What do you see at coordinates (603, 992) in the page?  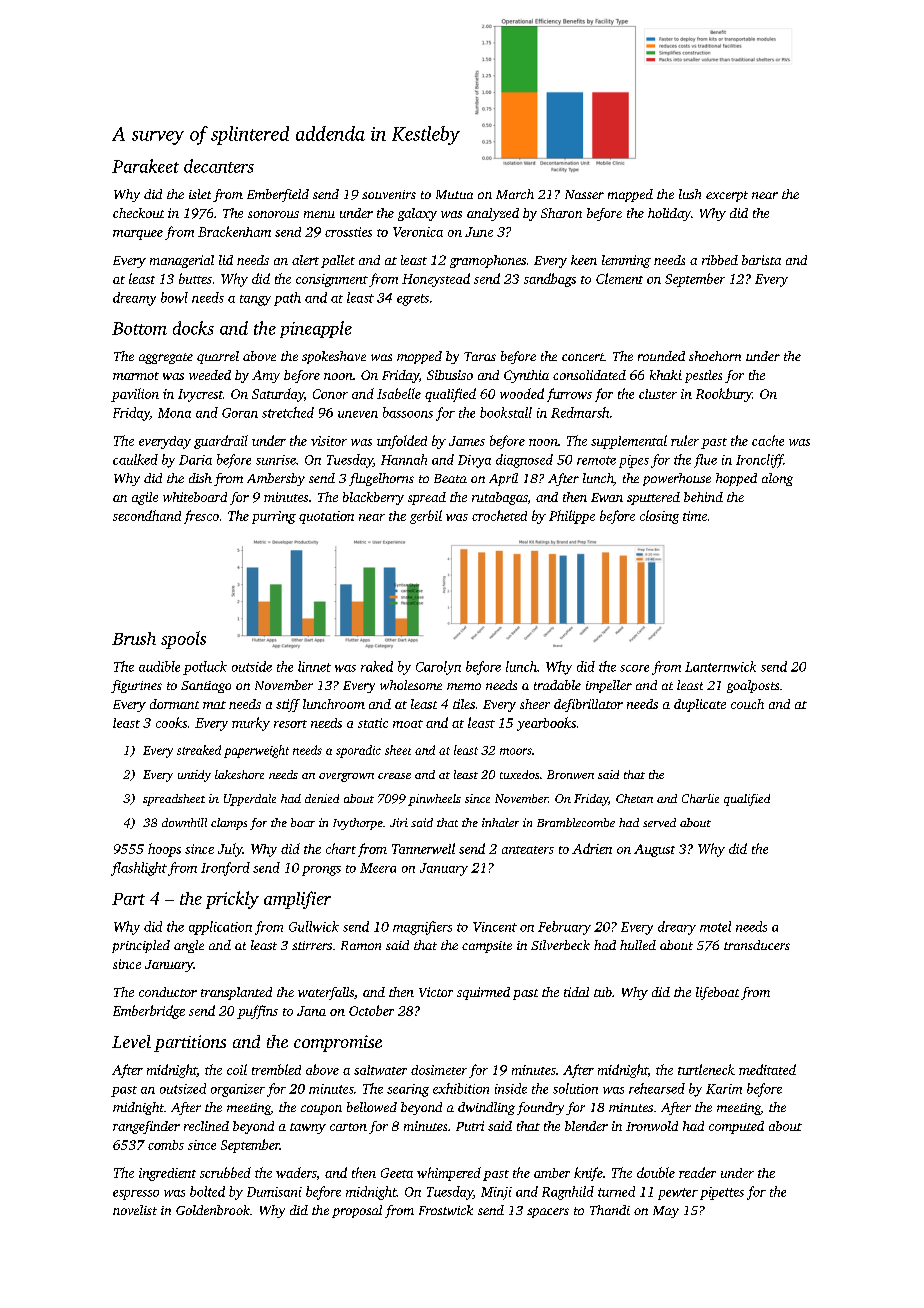 I see `tub` at bounding box center [603, 992].
